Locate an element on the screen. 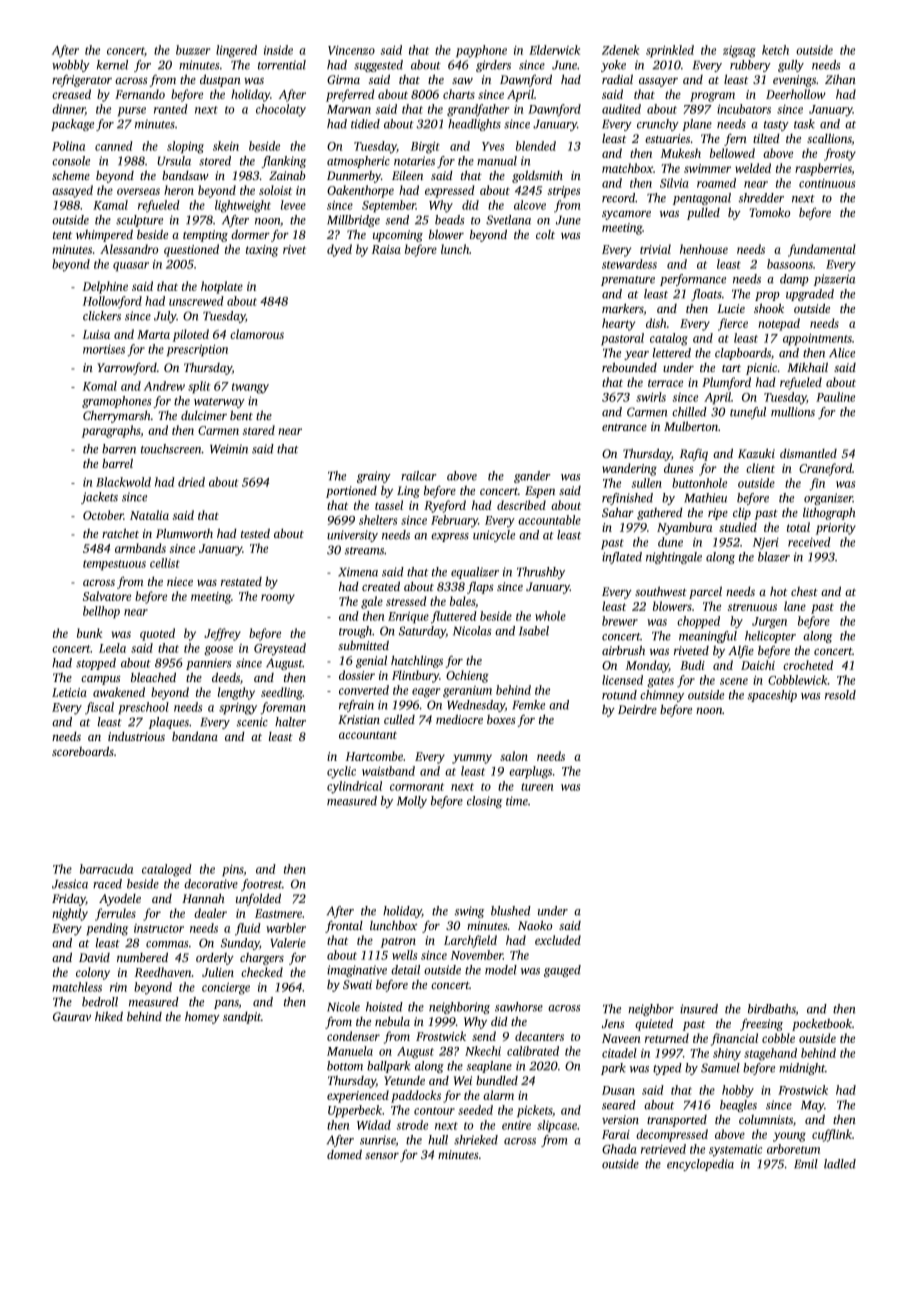 The image size is (908, 1316). licensed is located at coordinates (622, 680).
